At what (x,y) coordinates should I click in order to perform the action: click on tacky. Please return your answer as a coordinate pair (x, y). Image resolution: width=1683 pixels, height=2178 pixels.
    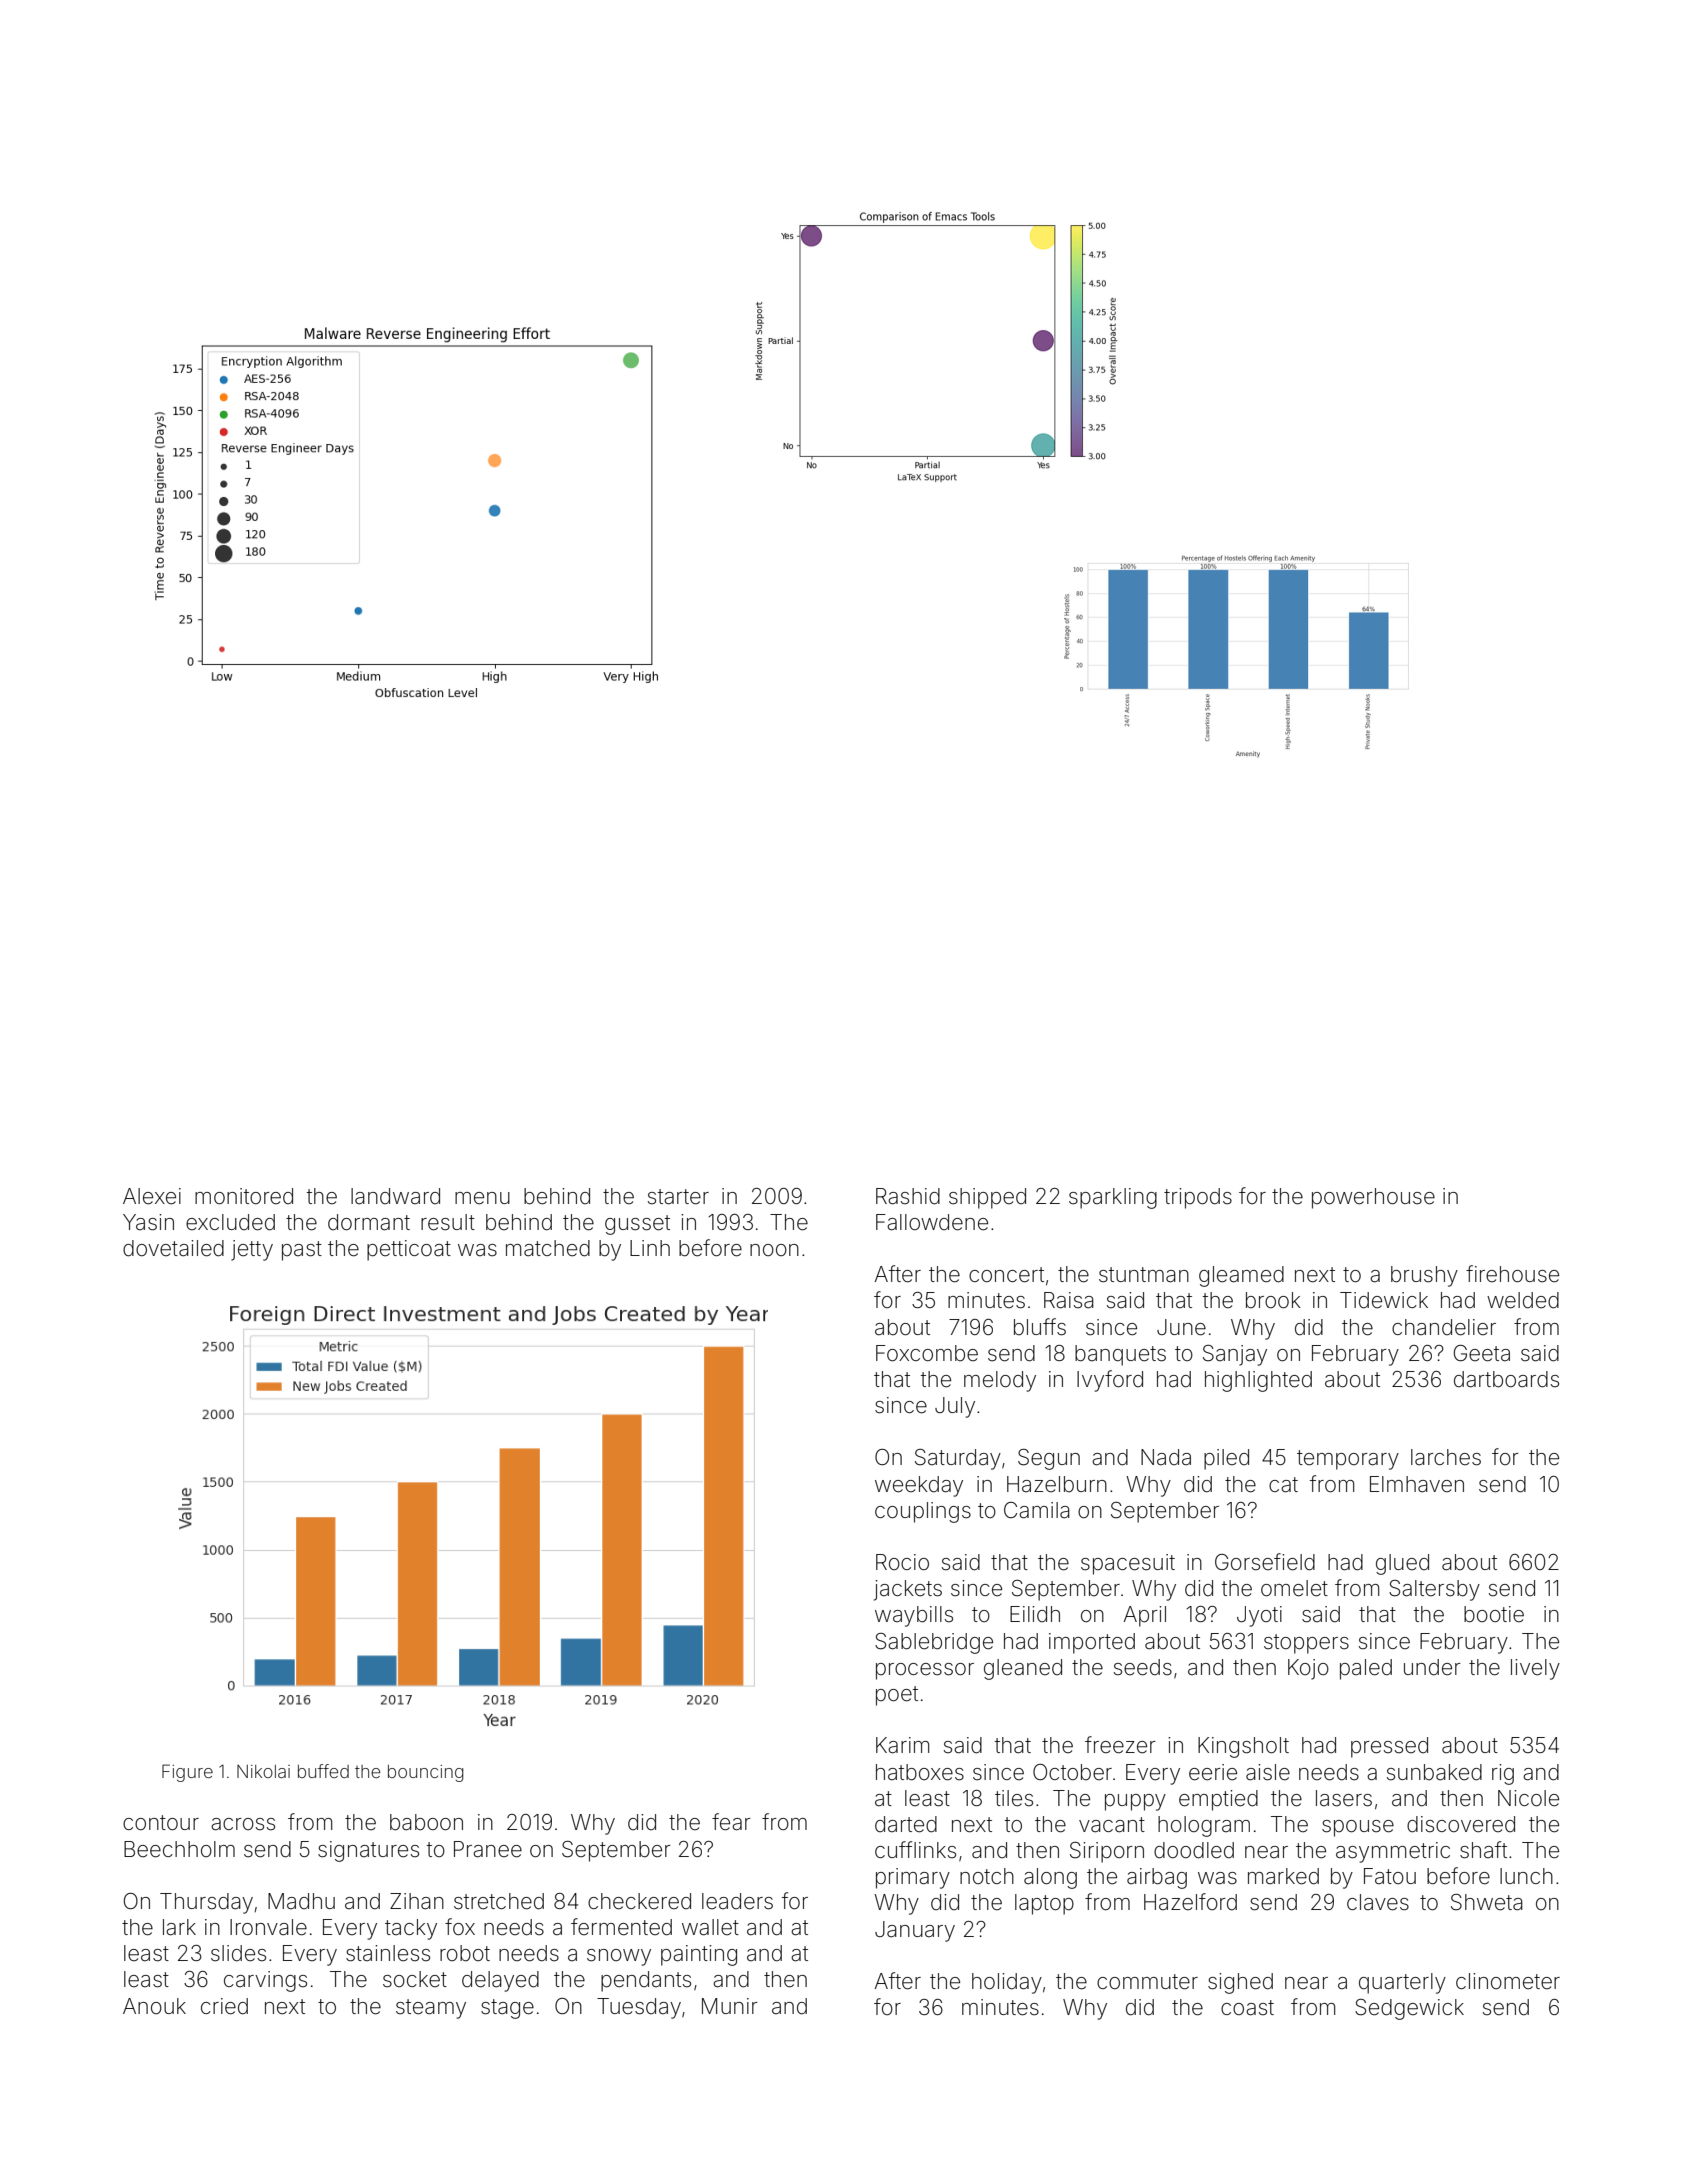
    Looking at the image, I should click on (411, 1929).
